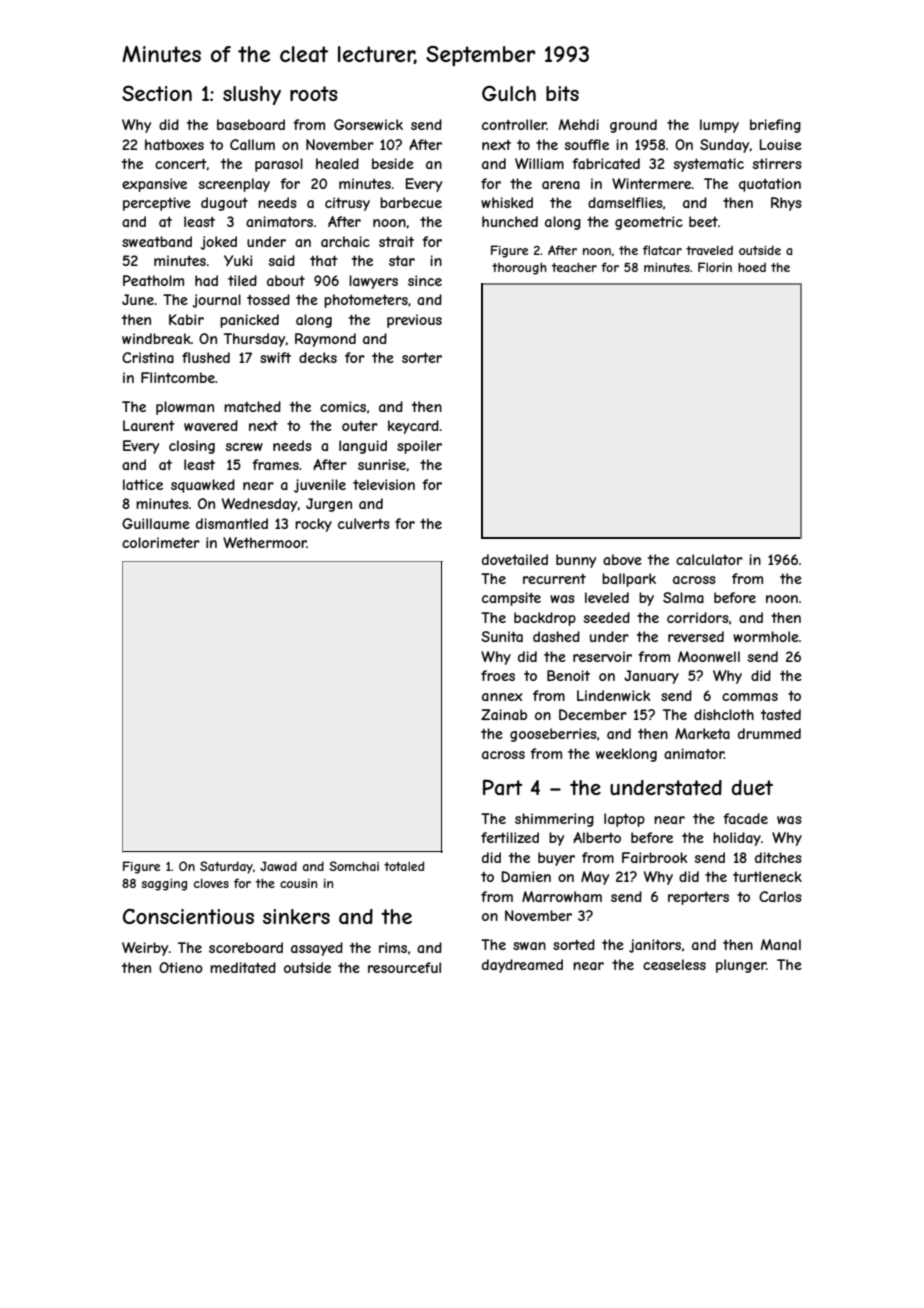 This screenshot has width=924, height=1308. What do you see at coordinates (157, 93) in the screenshot?
I see `Section` at bounding box center [157, 93].
